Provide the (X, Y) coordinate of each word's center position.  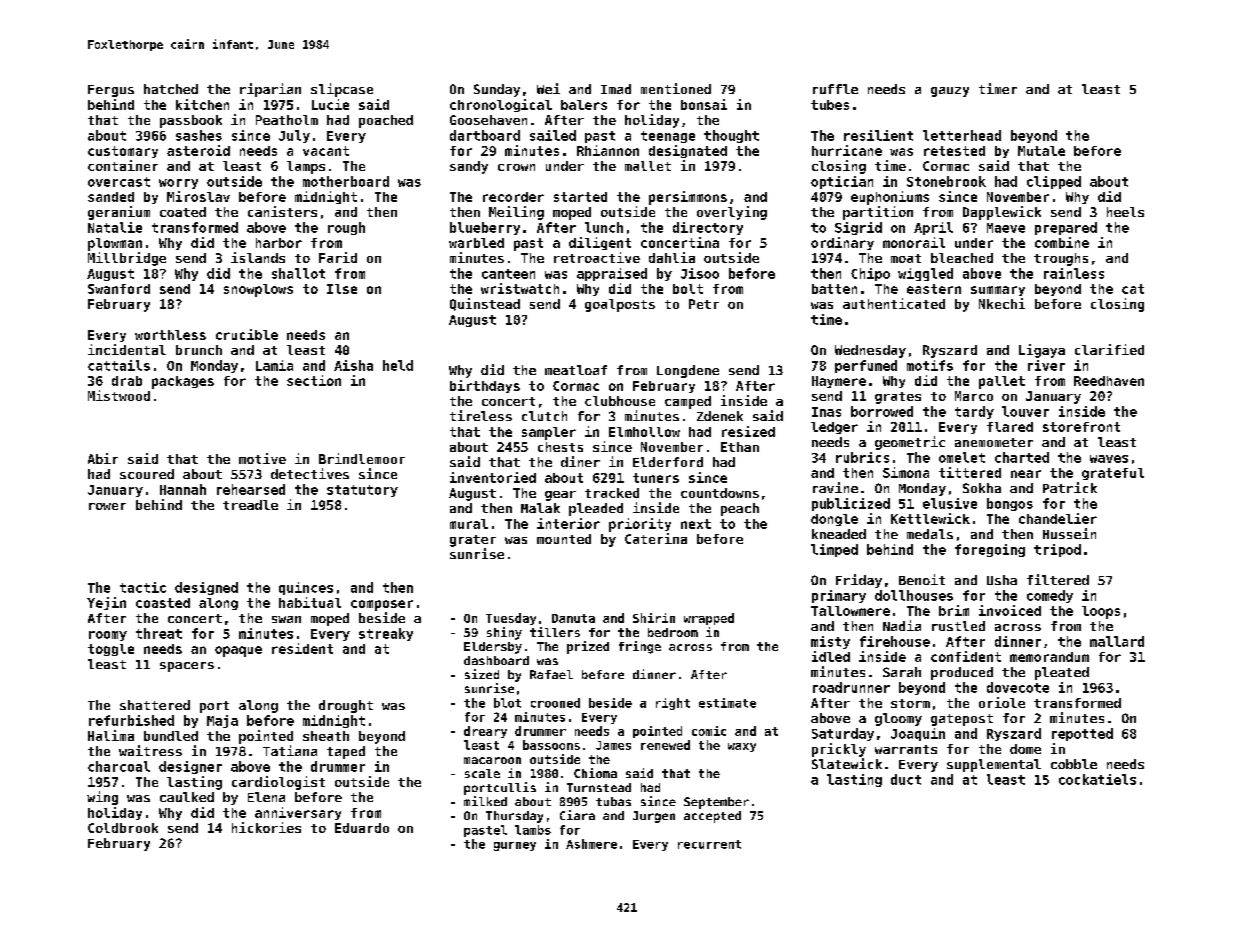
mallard (1117, 641)
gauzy (950, 92)
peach (740, 509)
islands (258, 257)
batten (834, 289)
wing (102, 798)
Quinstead (485, 304)
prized (588, 647)
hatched (171, 89)
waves (1109, 459)
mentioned (676, 88)
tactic (143, 587)
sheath (326, 736)
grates (898, 398)
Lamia (274, 365)
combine (1062, 242)
